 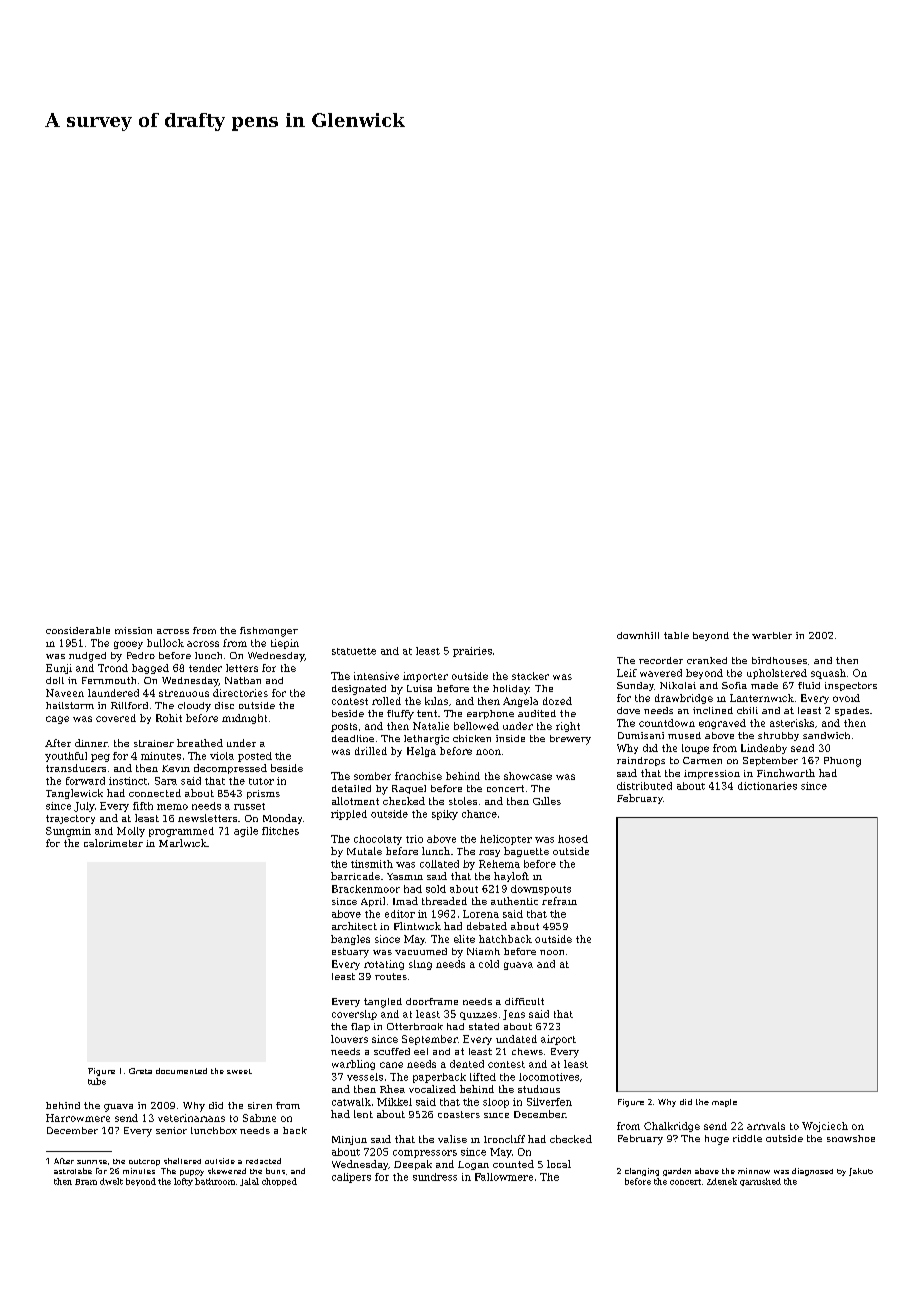 I want to click on maple, so click(x=724, y=1103).
